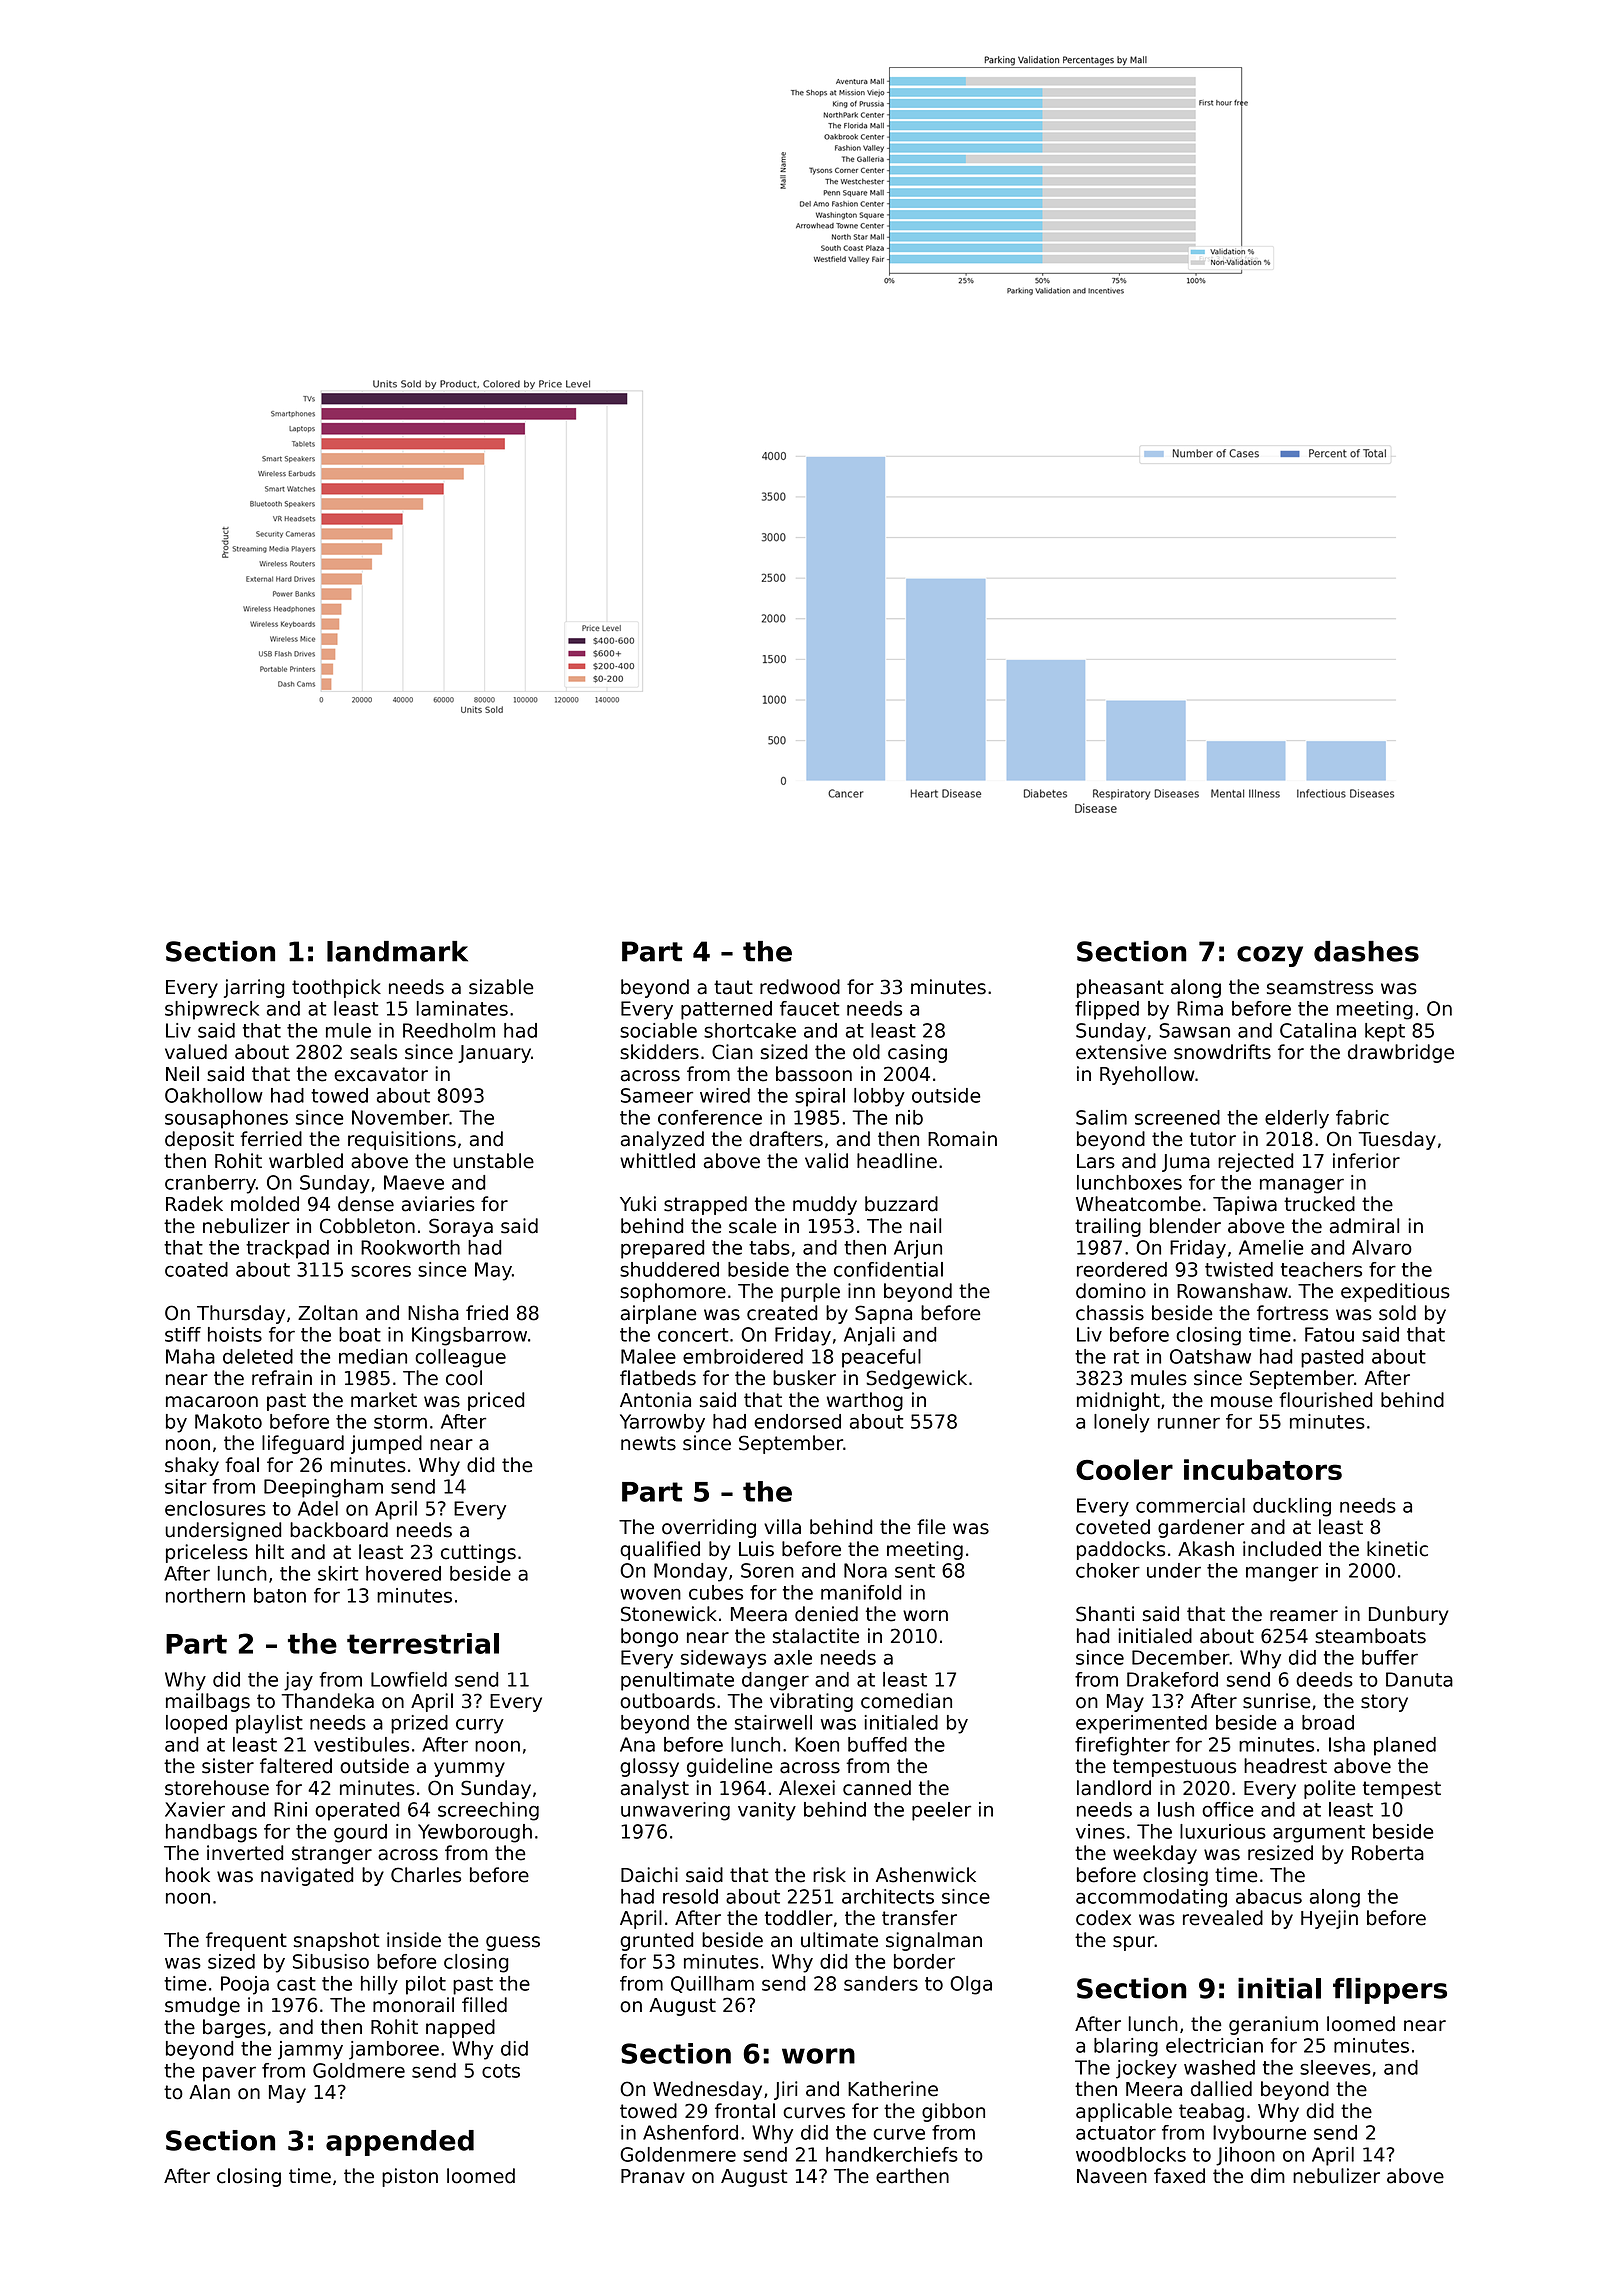 The width and height of the document is (1620, 2292). What do you see at coordinates (775, 1681) in the document?
I see `danger` at bounding box center [775, 1681].
